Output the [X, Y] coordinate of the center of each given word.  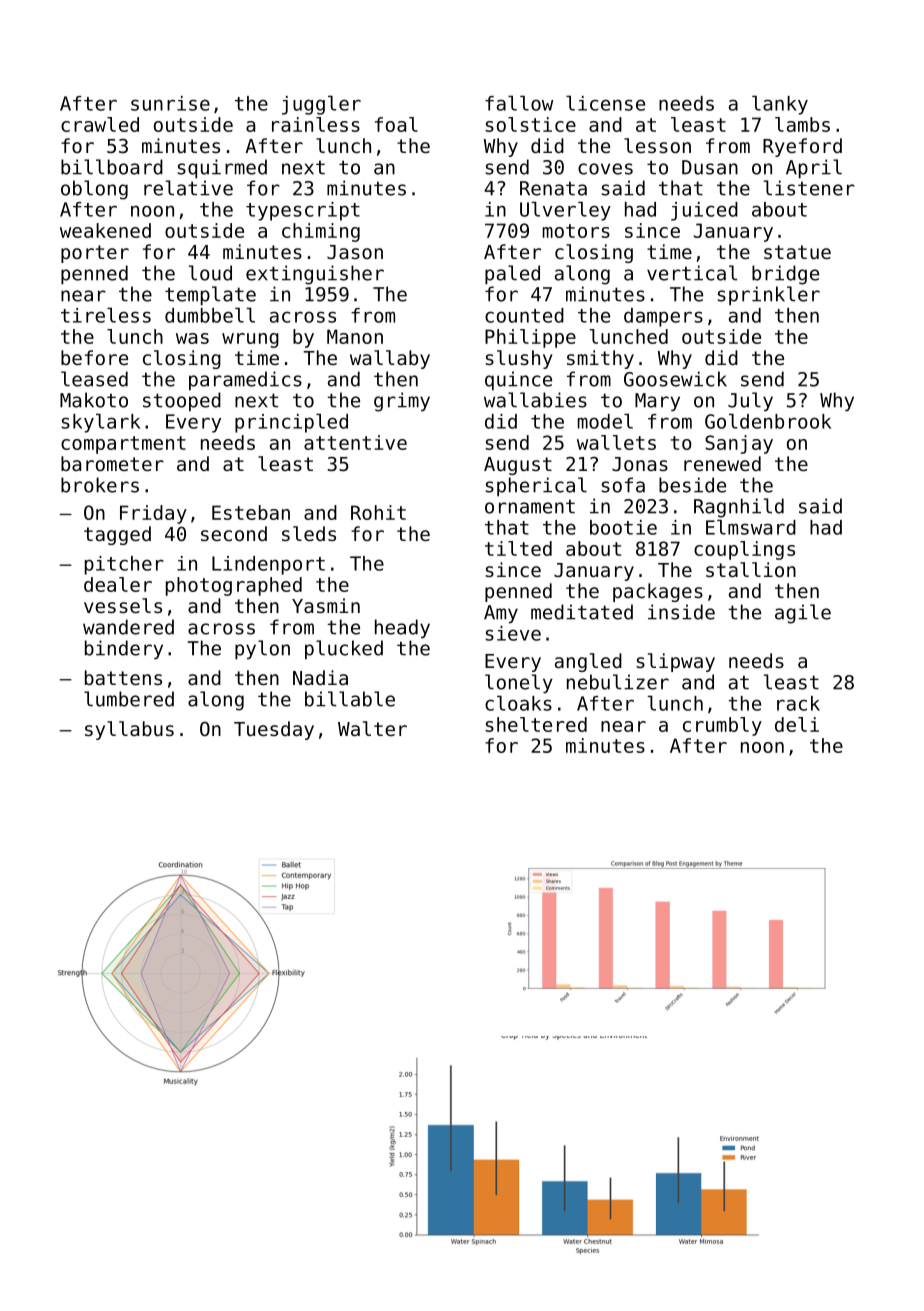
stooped [182, 401]
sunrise [170, 103]
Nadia [320, 677]
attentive [355, 442]
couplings [744, 550]
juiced [704, 211]
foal [396, 124]
